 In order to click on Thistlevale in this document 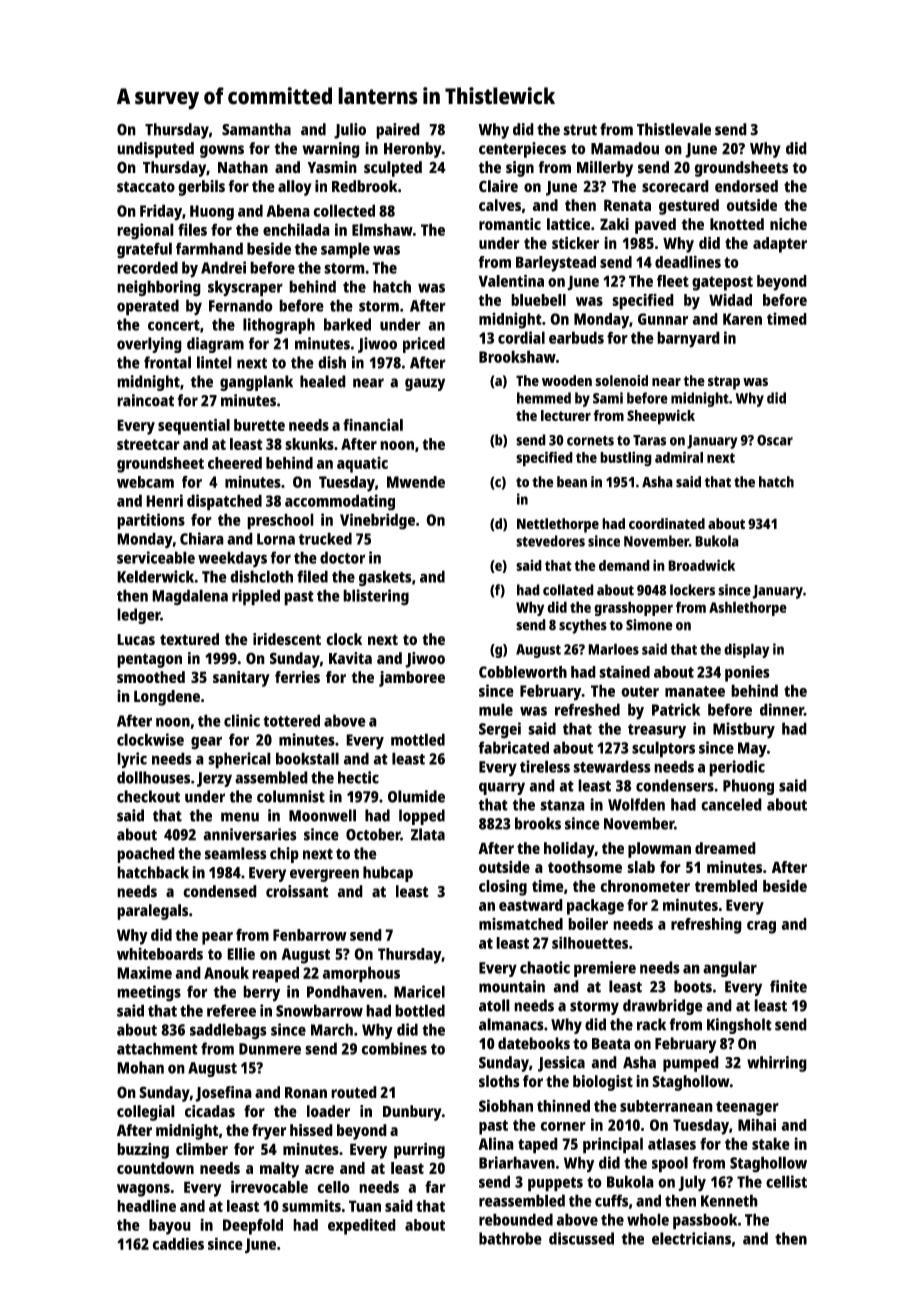, I will do `click(674, 129)`.
